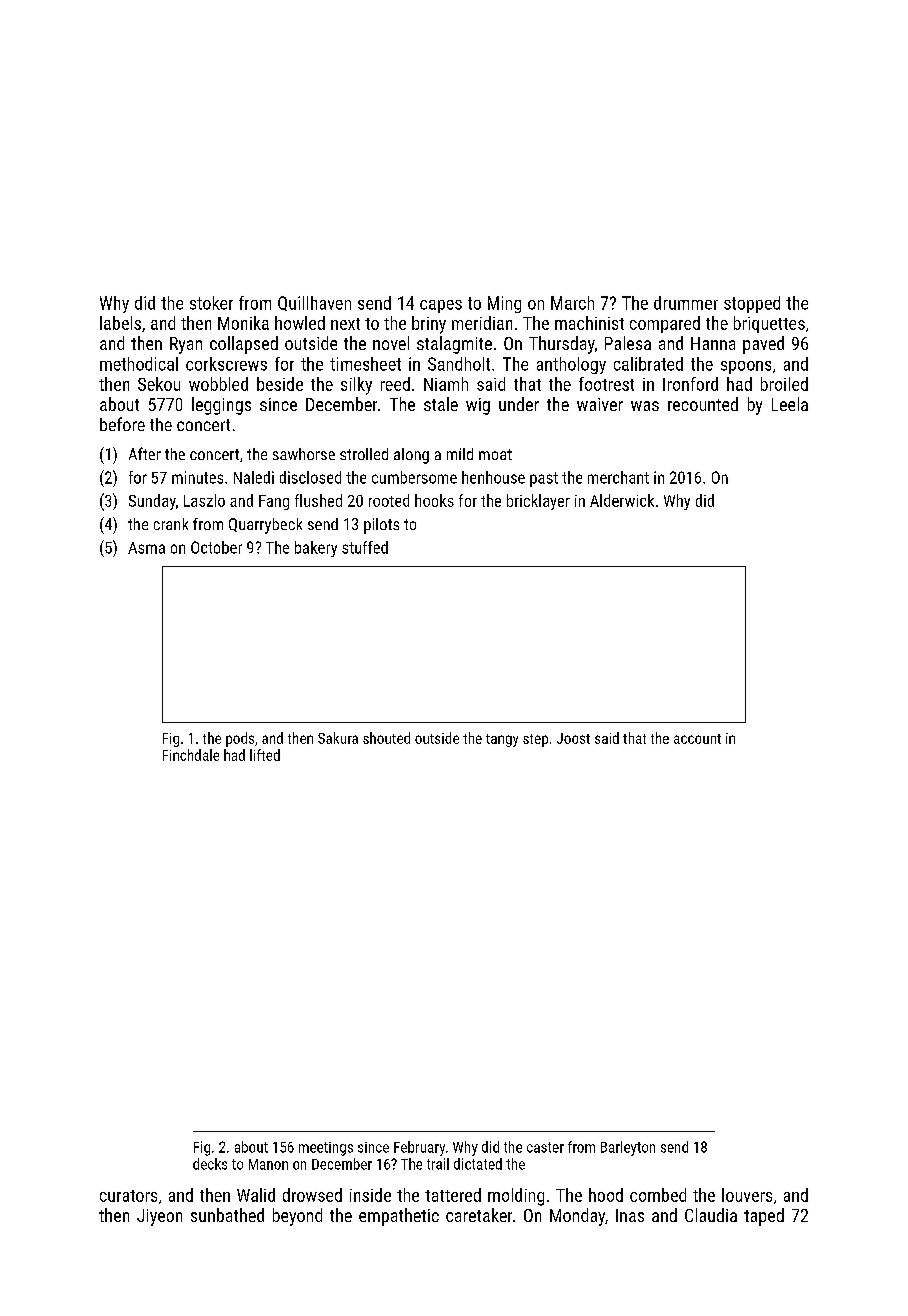 The width and height of the screenshot is (908, 1316). What do you see at coordinates (790, 404) in the screenshot?
I see `Leela` at bounding box center [790, 404].
